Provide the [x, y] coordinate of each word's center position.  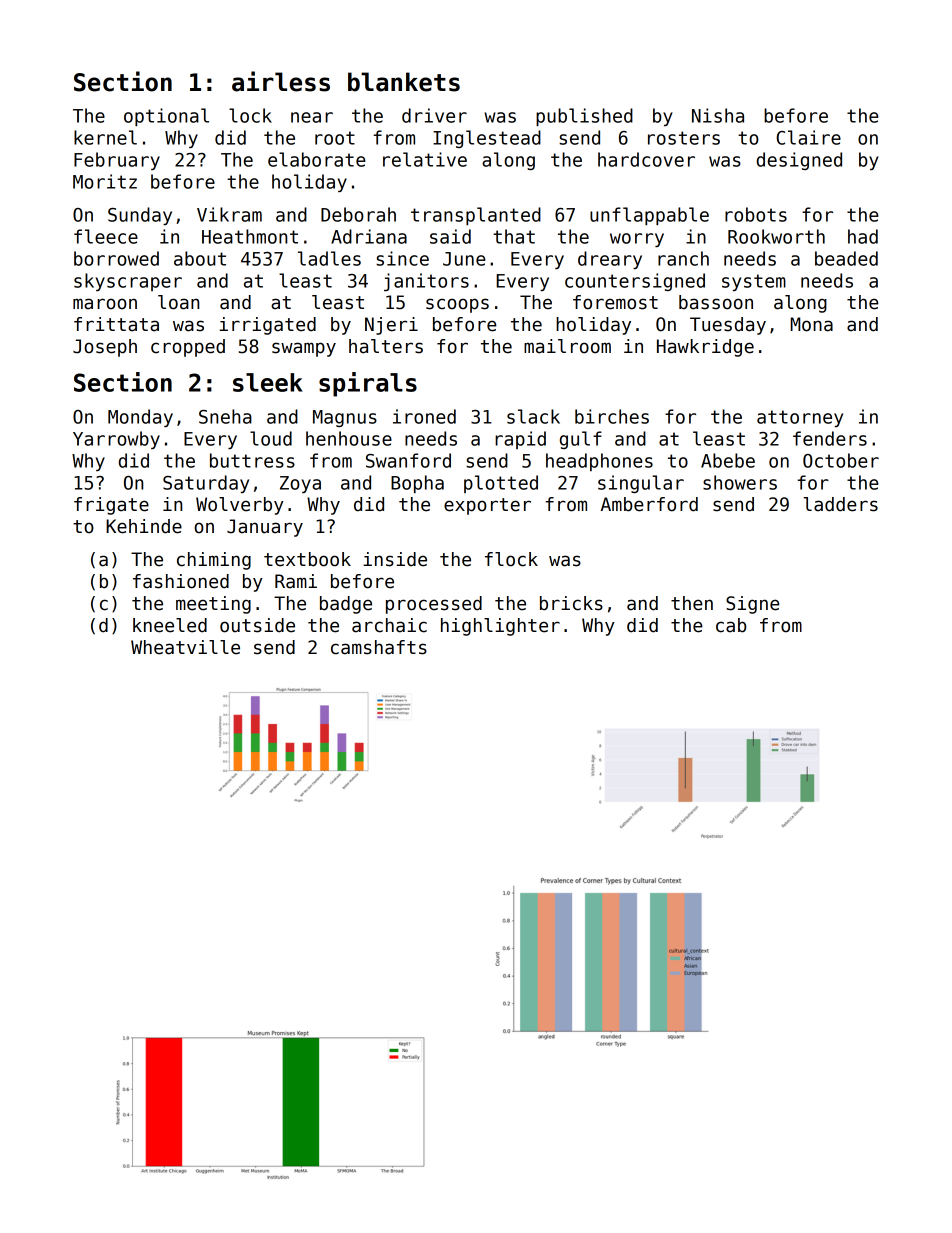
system [754, 282]
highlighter [500, 627]
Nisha [718, 115]
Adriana [369, 236]
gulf [581, 440]
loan [178, 302]
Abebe [728, 460]
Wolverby [240, 506]
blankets [404, 82]
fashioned [181, 581]
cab [731, 625]
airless [281, 81]
